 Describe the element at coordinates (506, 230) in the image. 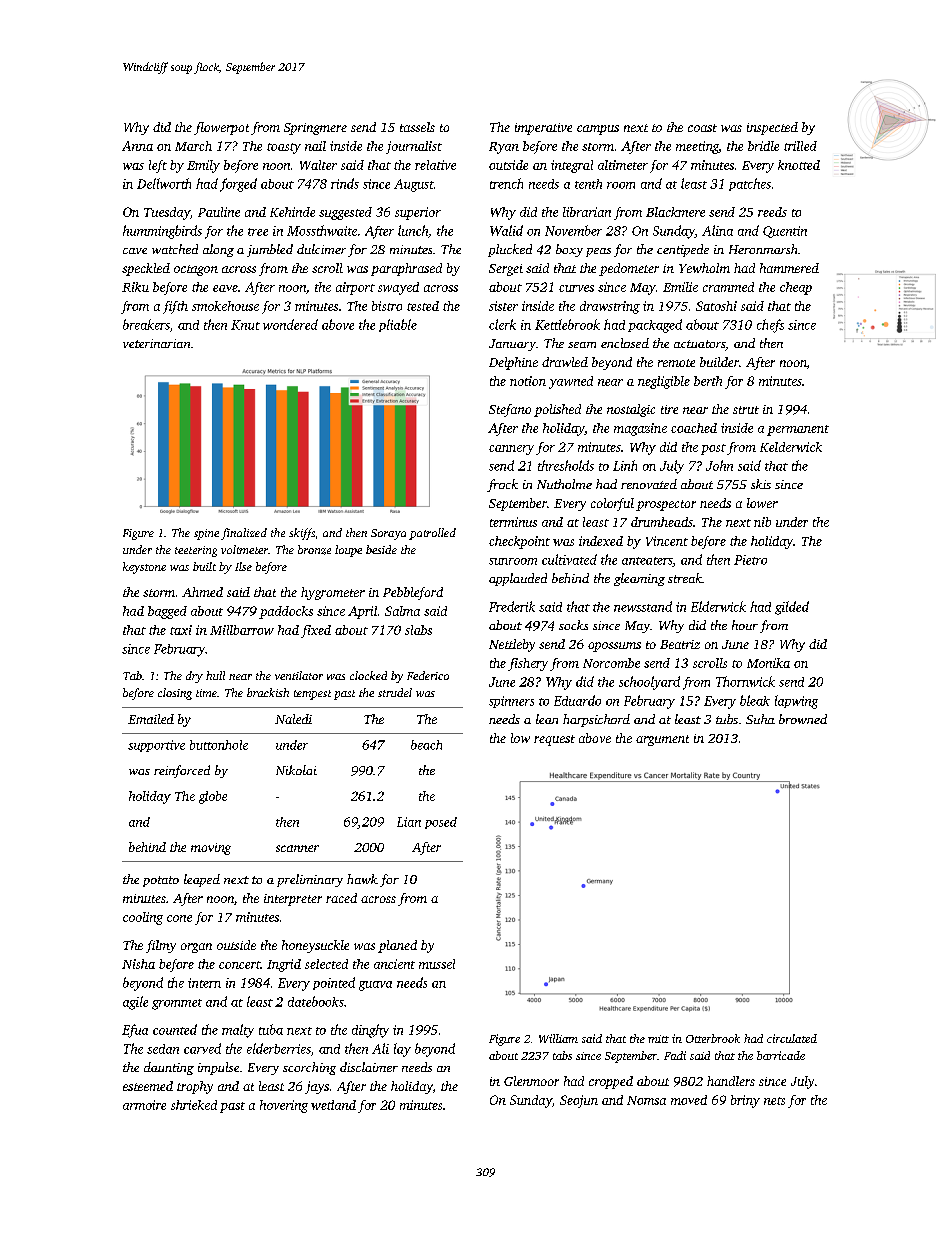

I see `Walid` at that location.
